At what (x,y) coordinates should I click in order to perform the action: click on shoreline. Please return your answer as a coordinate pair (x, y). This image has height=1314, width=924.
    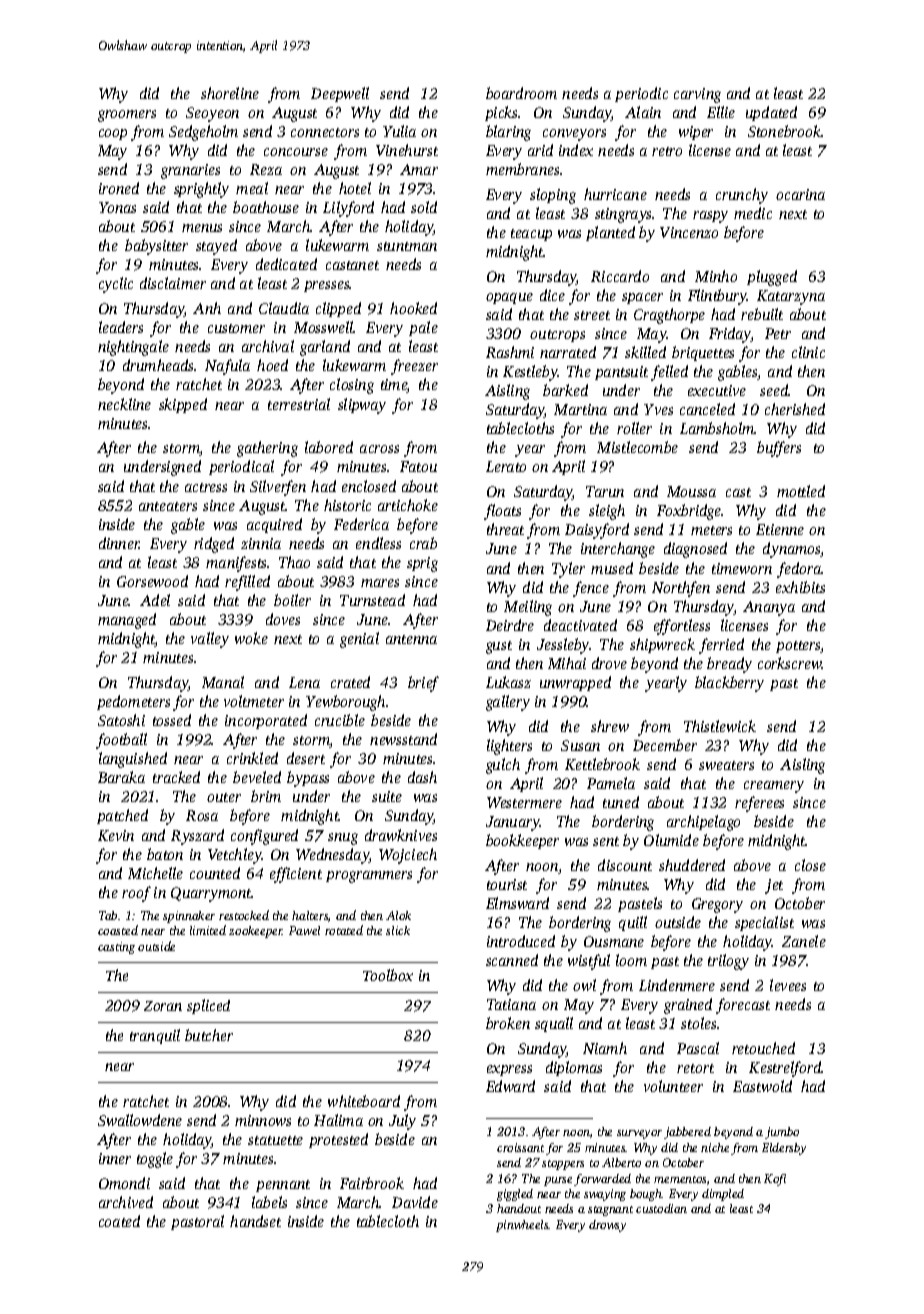
    Looking at the image, I should click on (230, 93).
